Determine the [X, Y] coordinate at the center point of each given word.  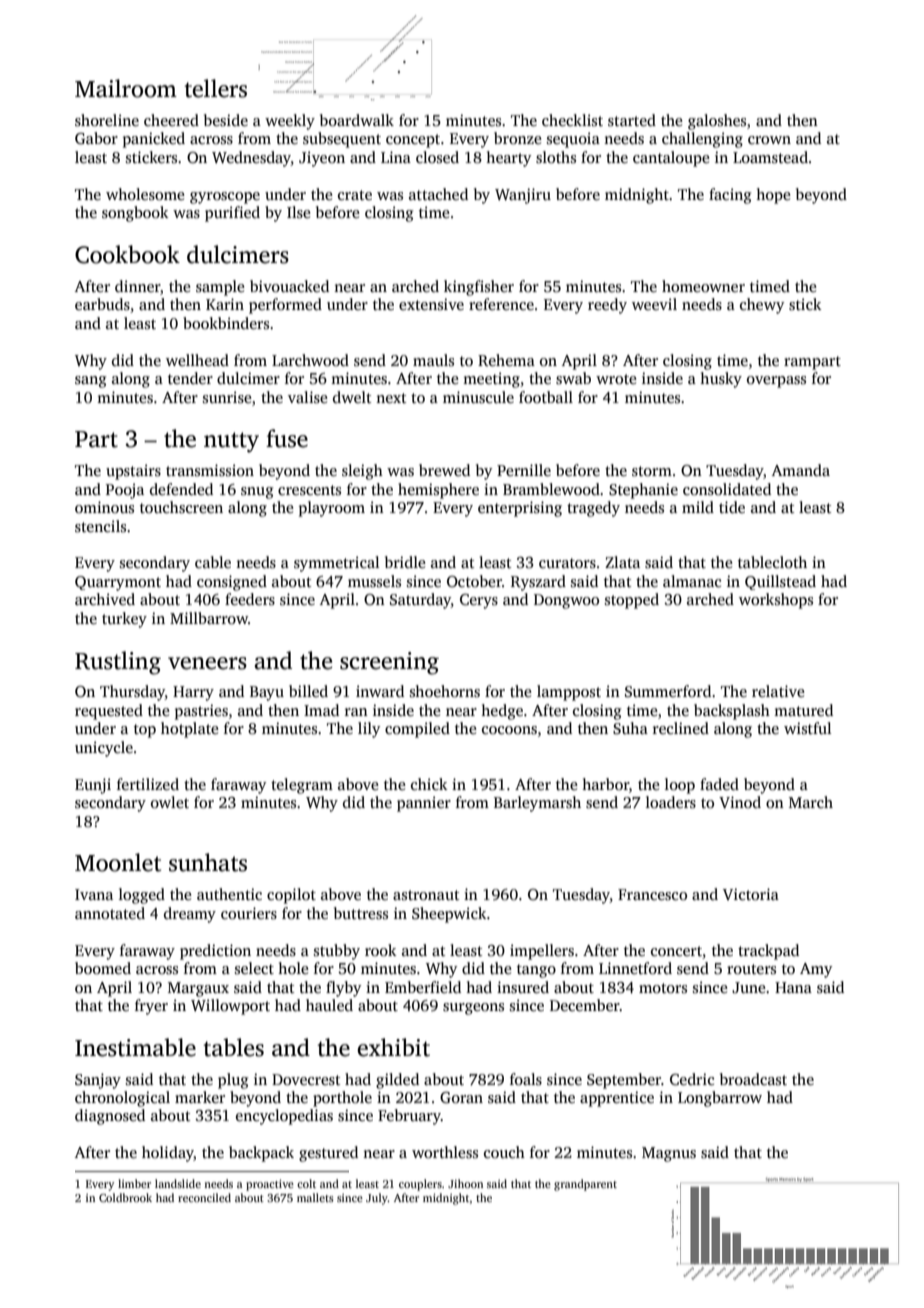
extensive [431, 304]
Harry [193, 693]
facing [730, 196]
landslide [178, 1183]
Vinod [740, 802]
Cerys [479, 601]
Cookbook [127, 254]
